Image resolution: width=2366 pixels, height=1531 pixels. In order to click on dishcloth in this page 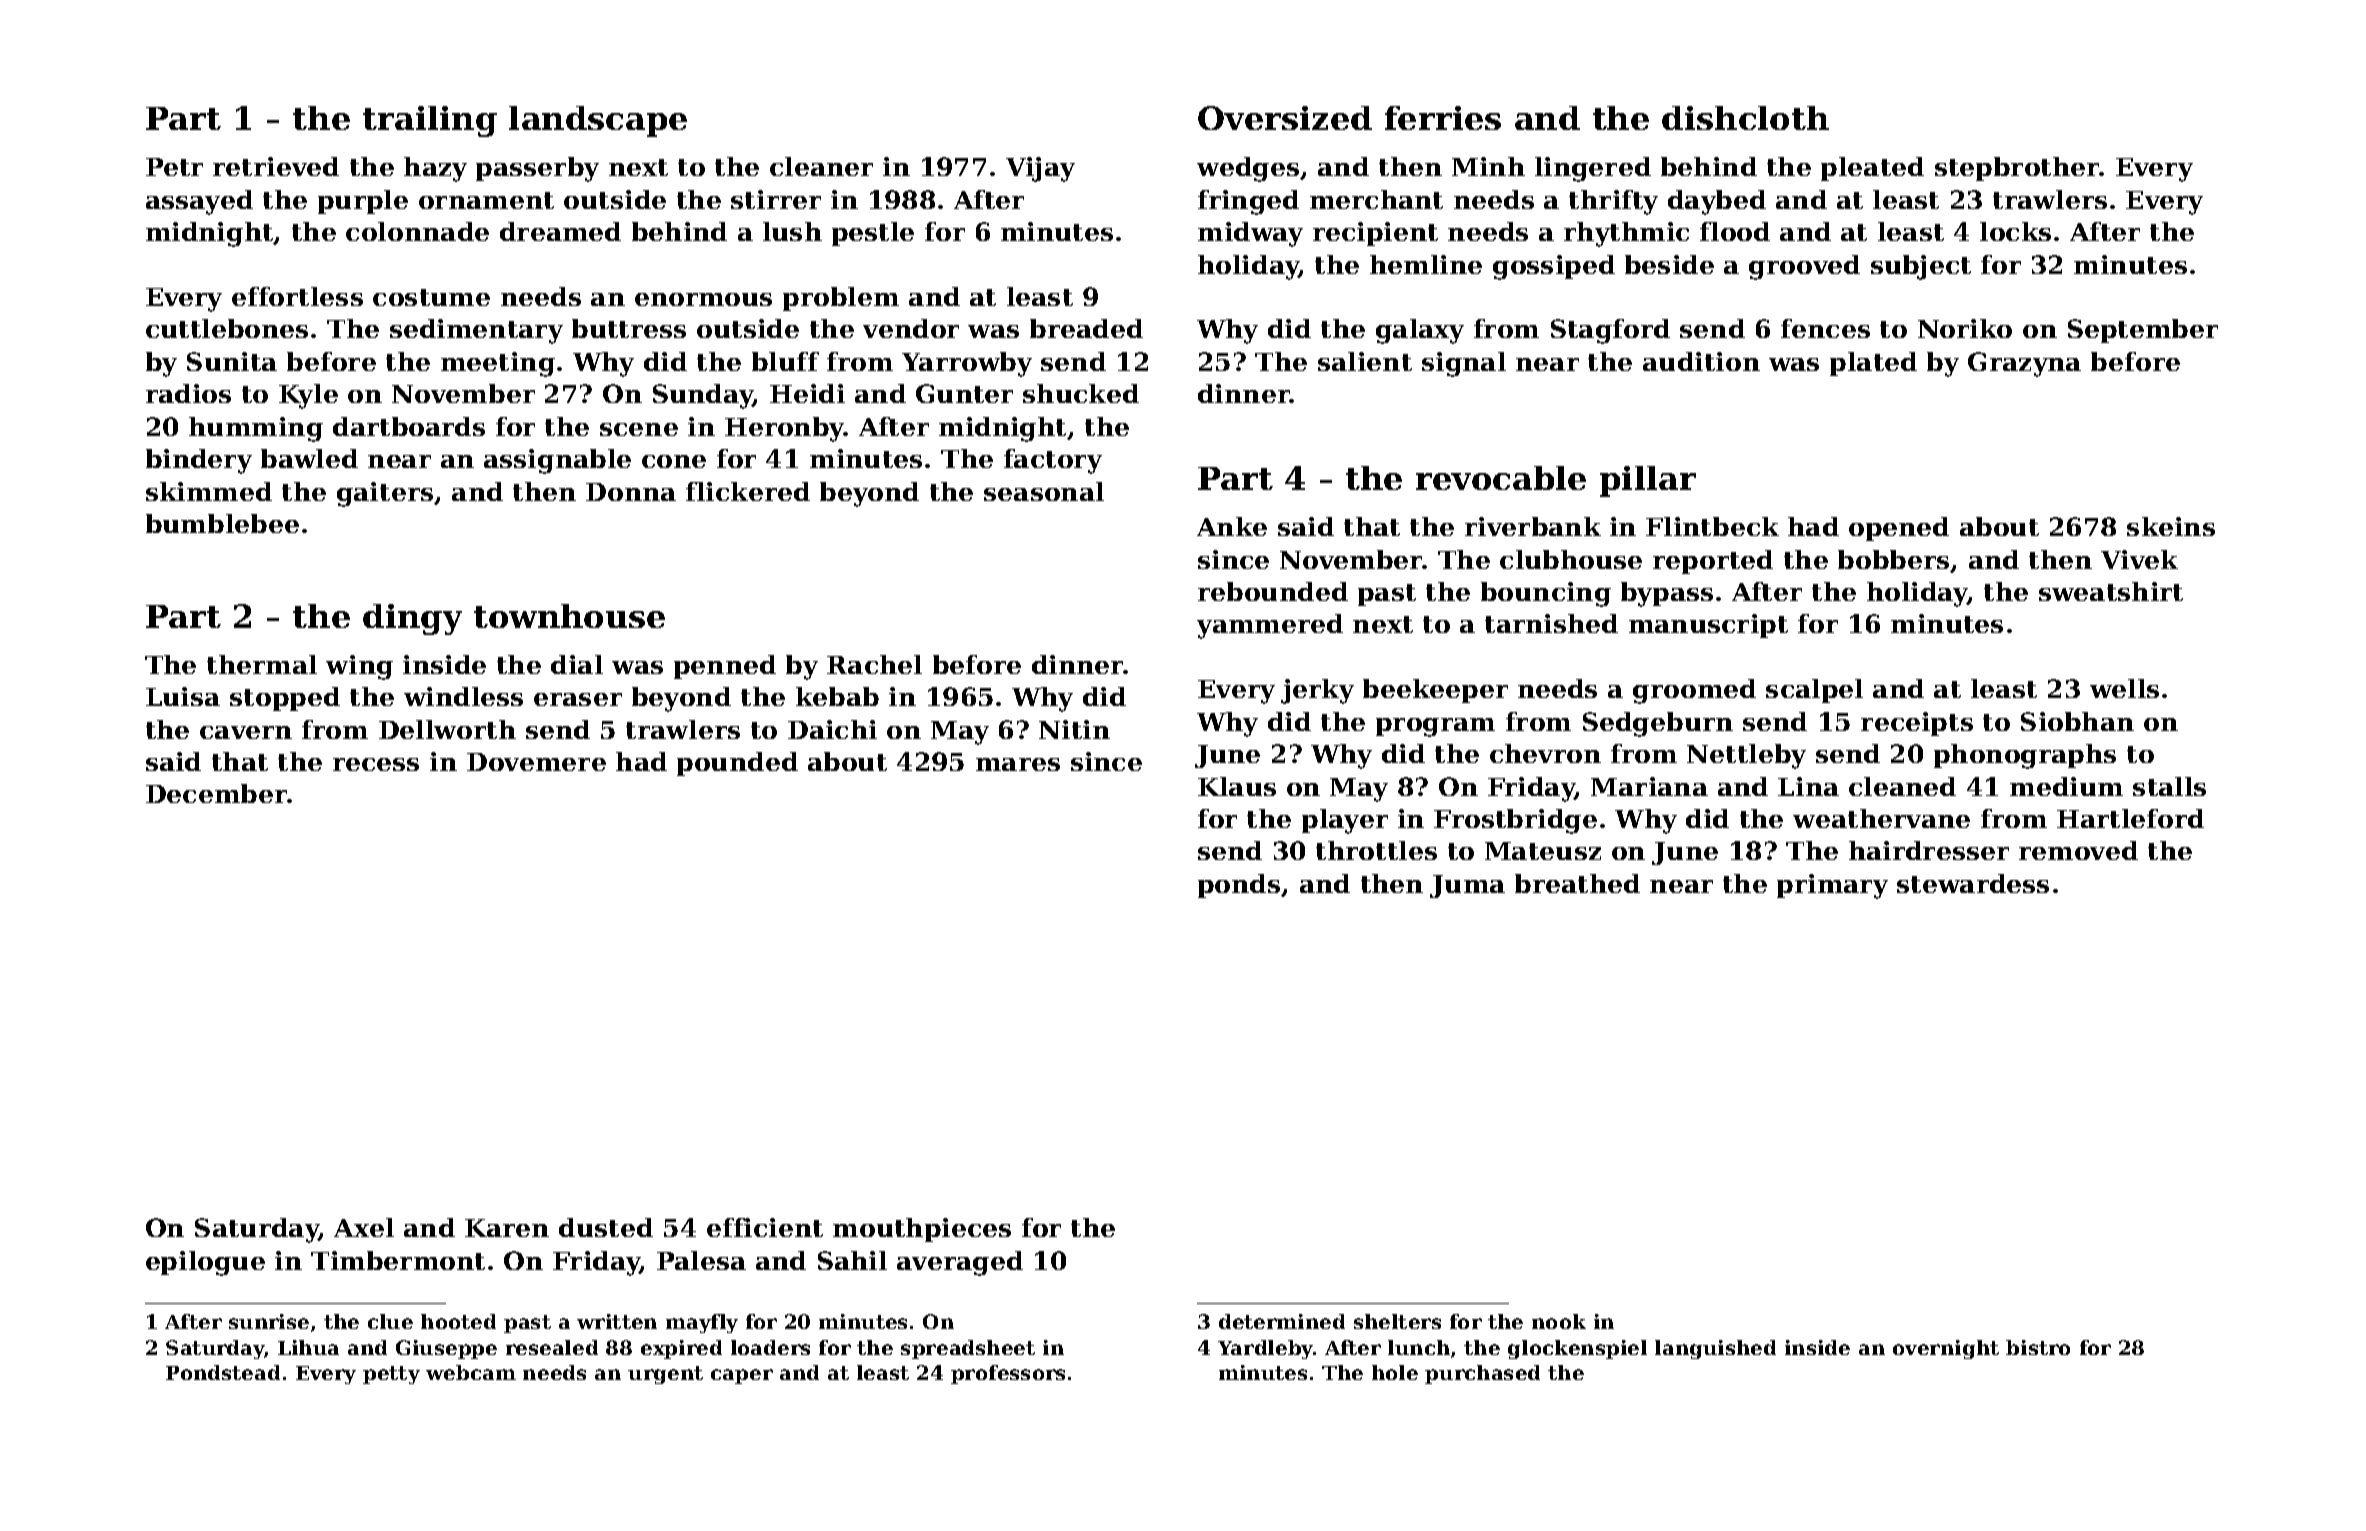, I will do `click(1745, 118)`.
